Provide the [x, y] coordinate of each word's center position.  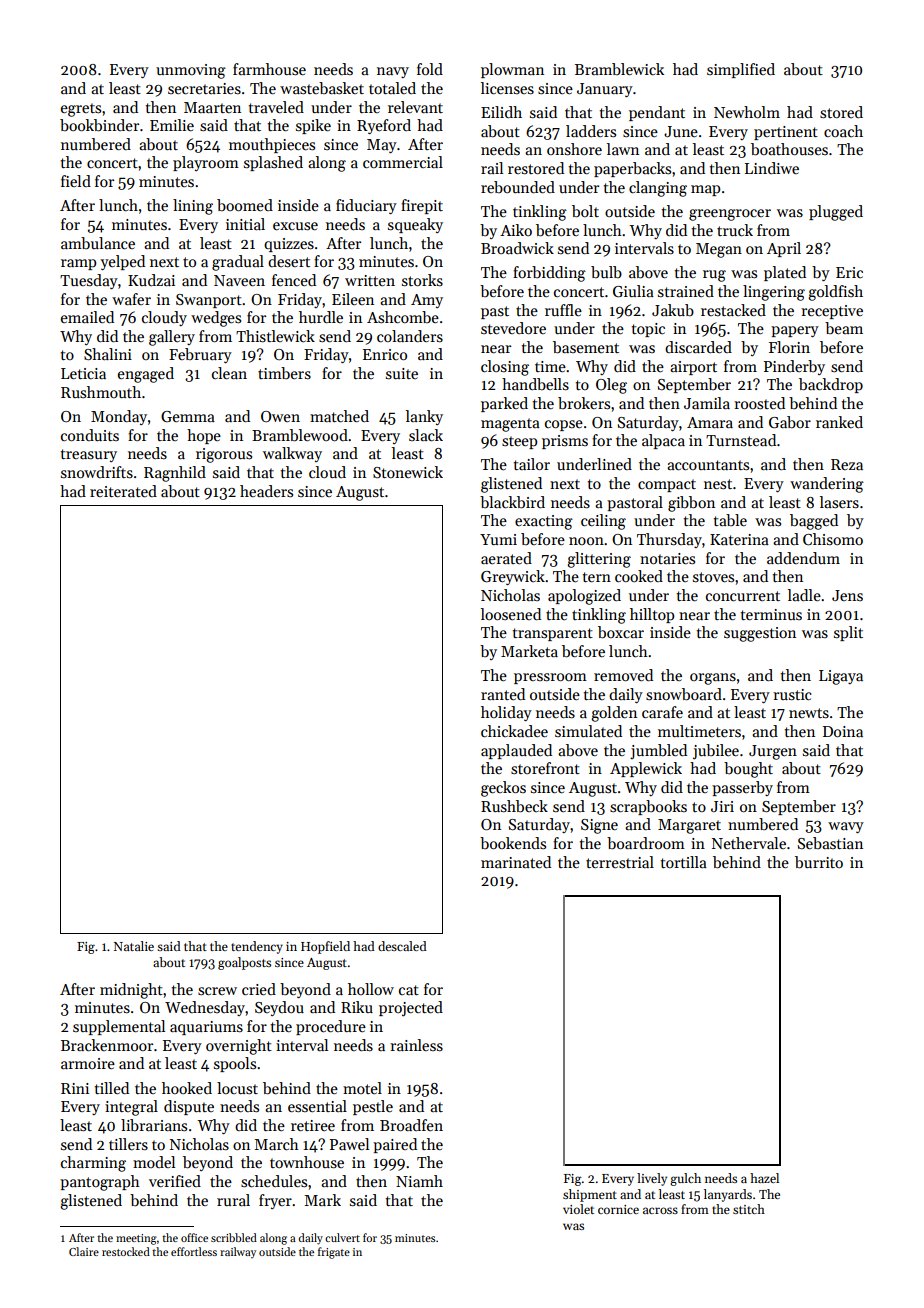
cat [409, 990]
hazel [764, 1178]
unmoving [191, 71]
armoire [88, 1063]
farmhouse [269, 69]
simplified [741, 70]
